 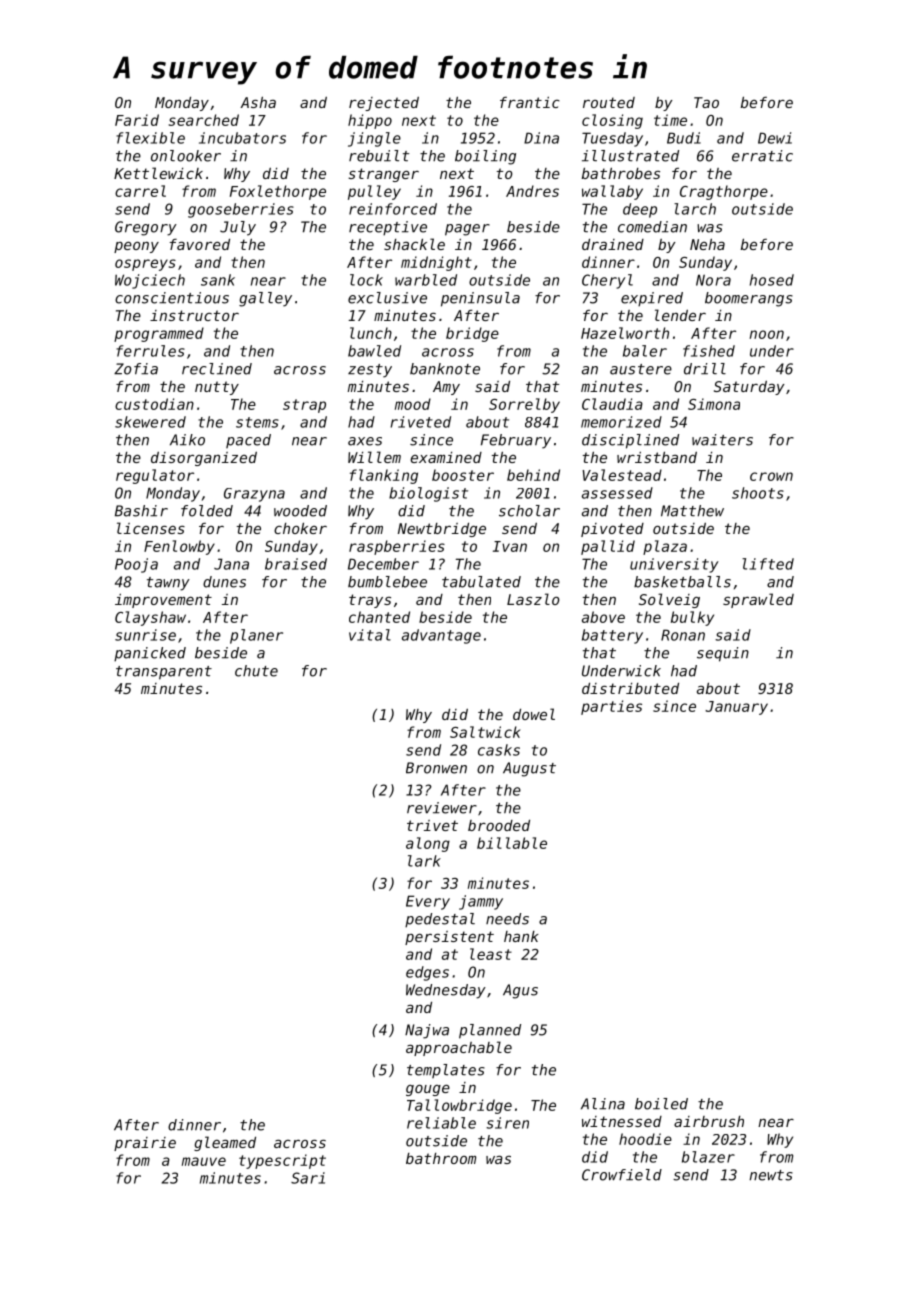 I want to click on reliable, so click(x=441, y=1123).
